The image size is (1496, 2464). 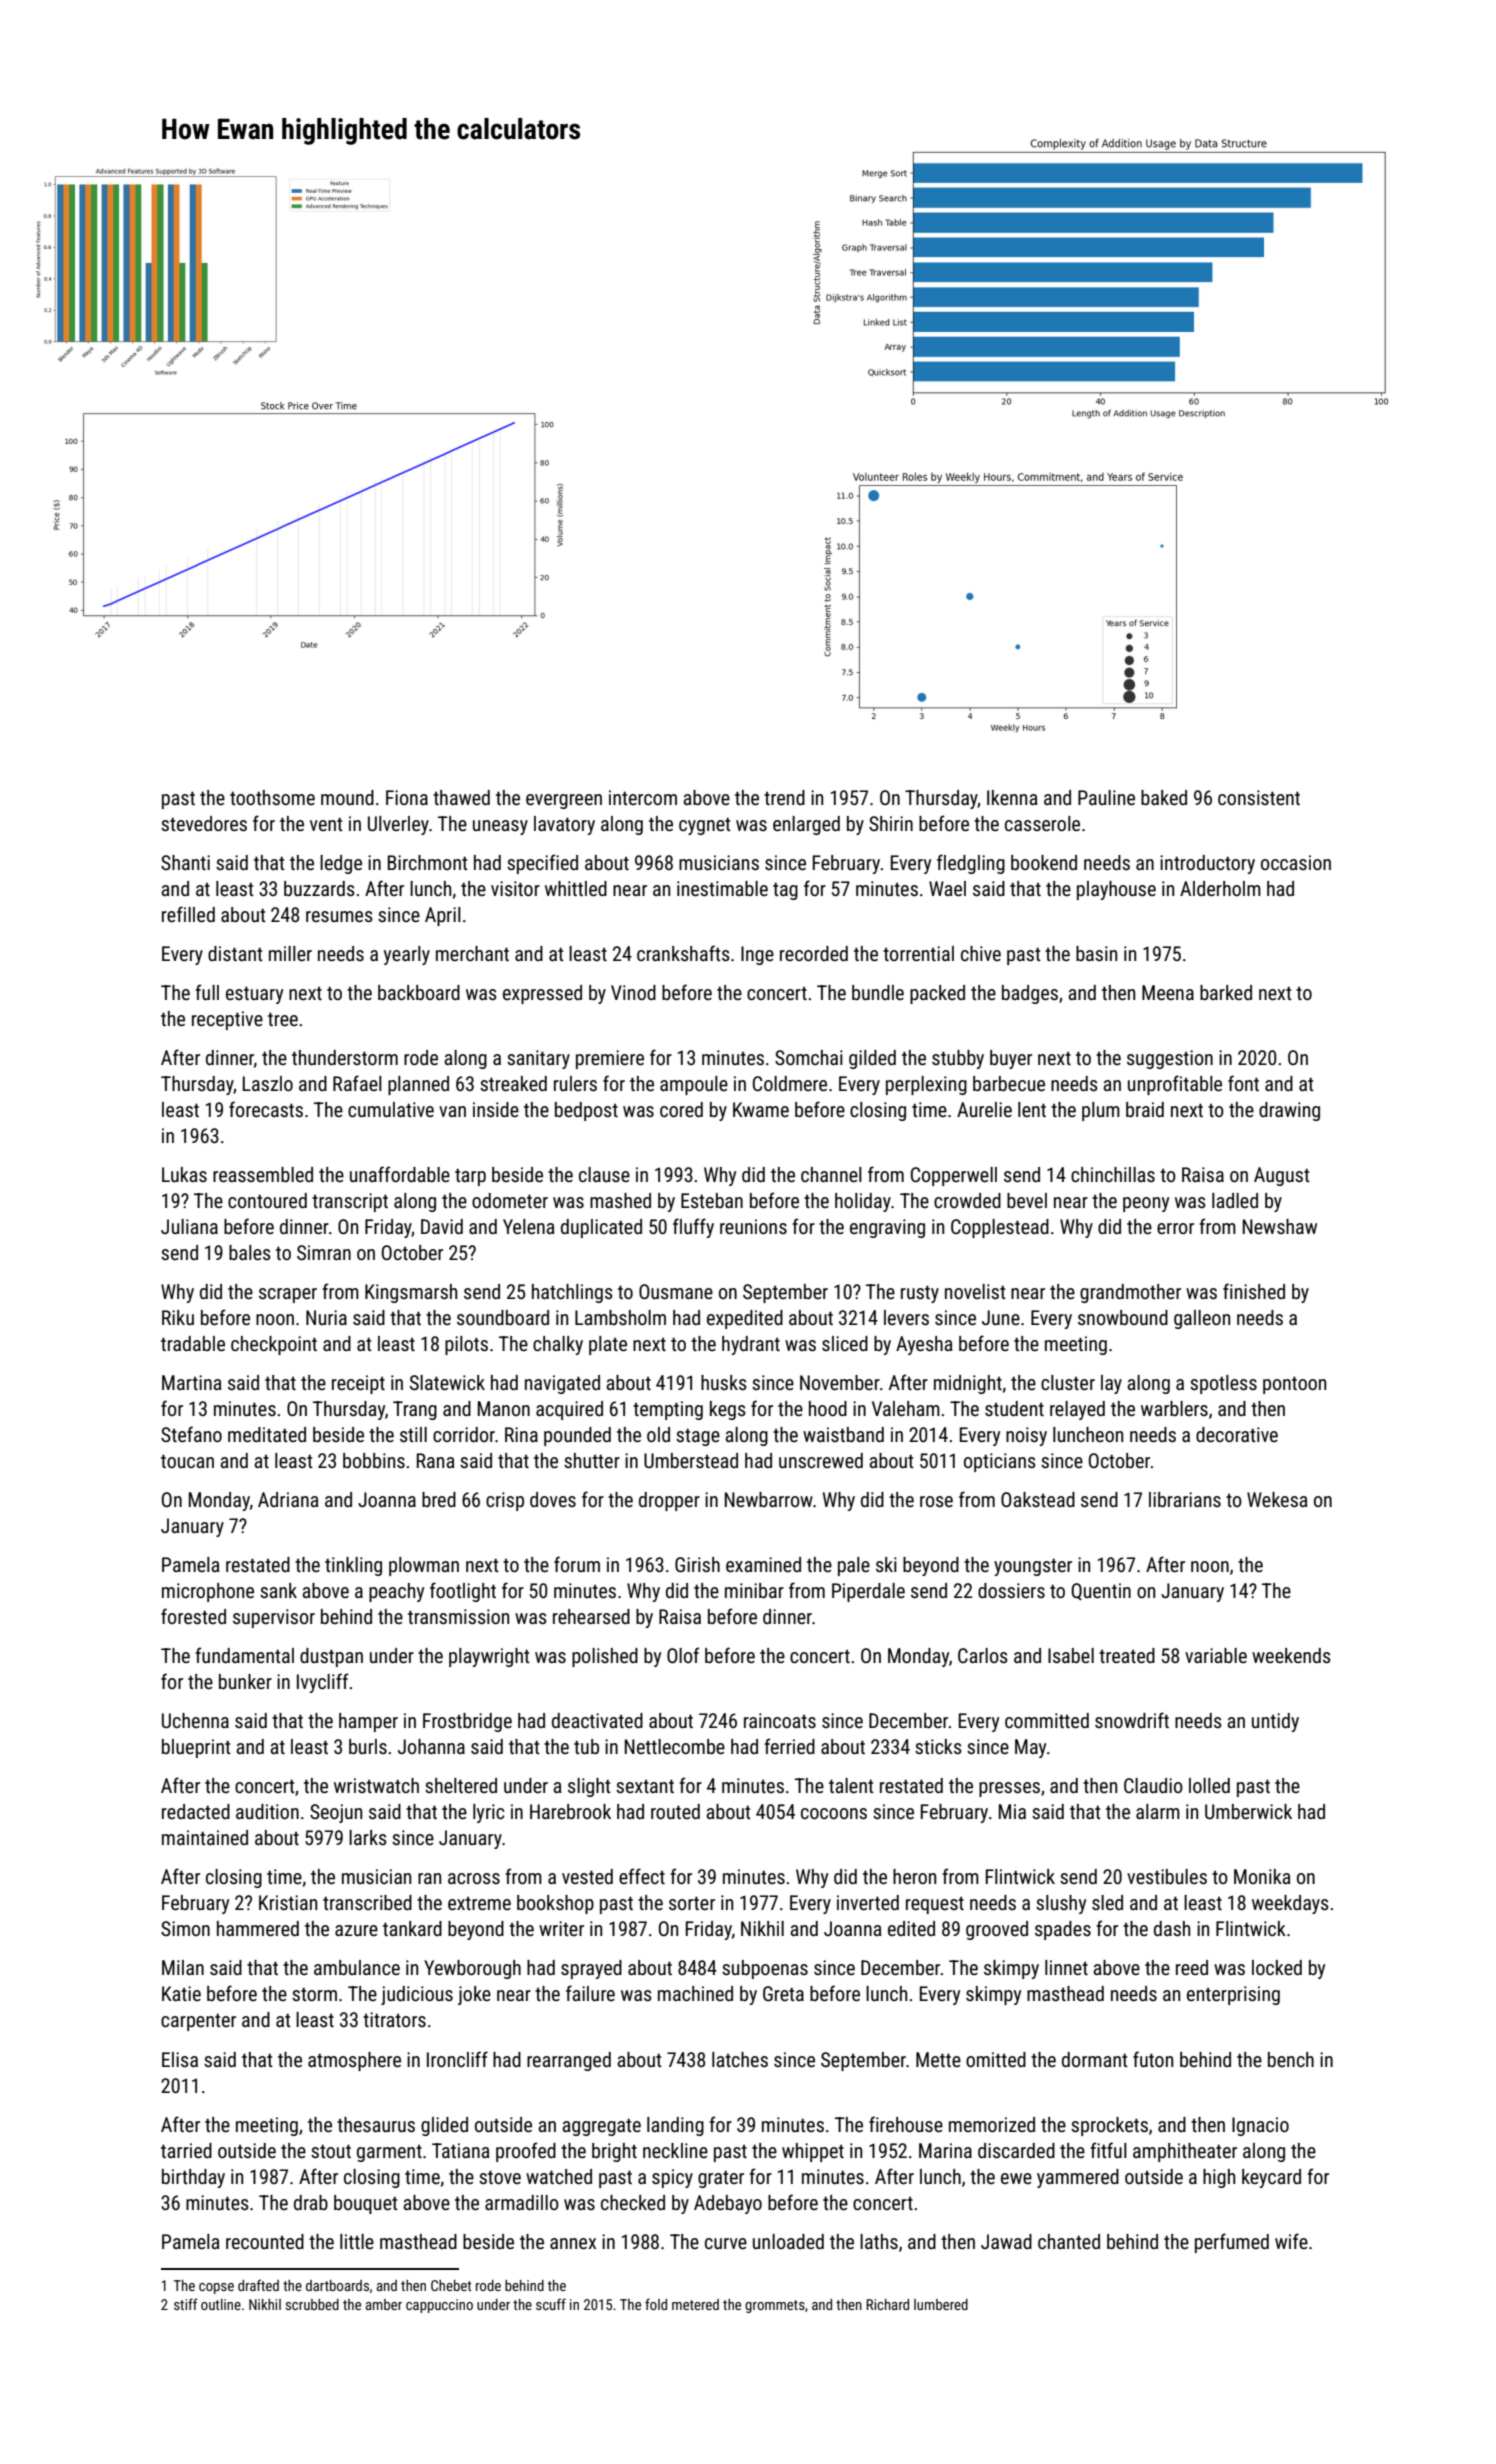 I want to click on Oakstead, so click(x=1038, y=1499).
